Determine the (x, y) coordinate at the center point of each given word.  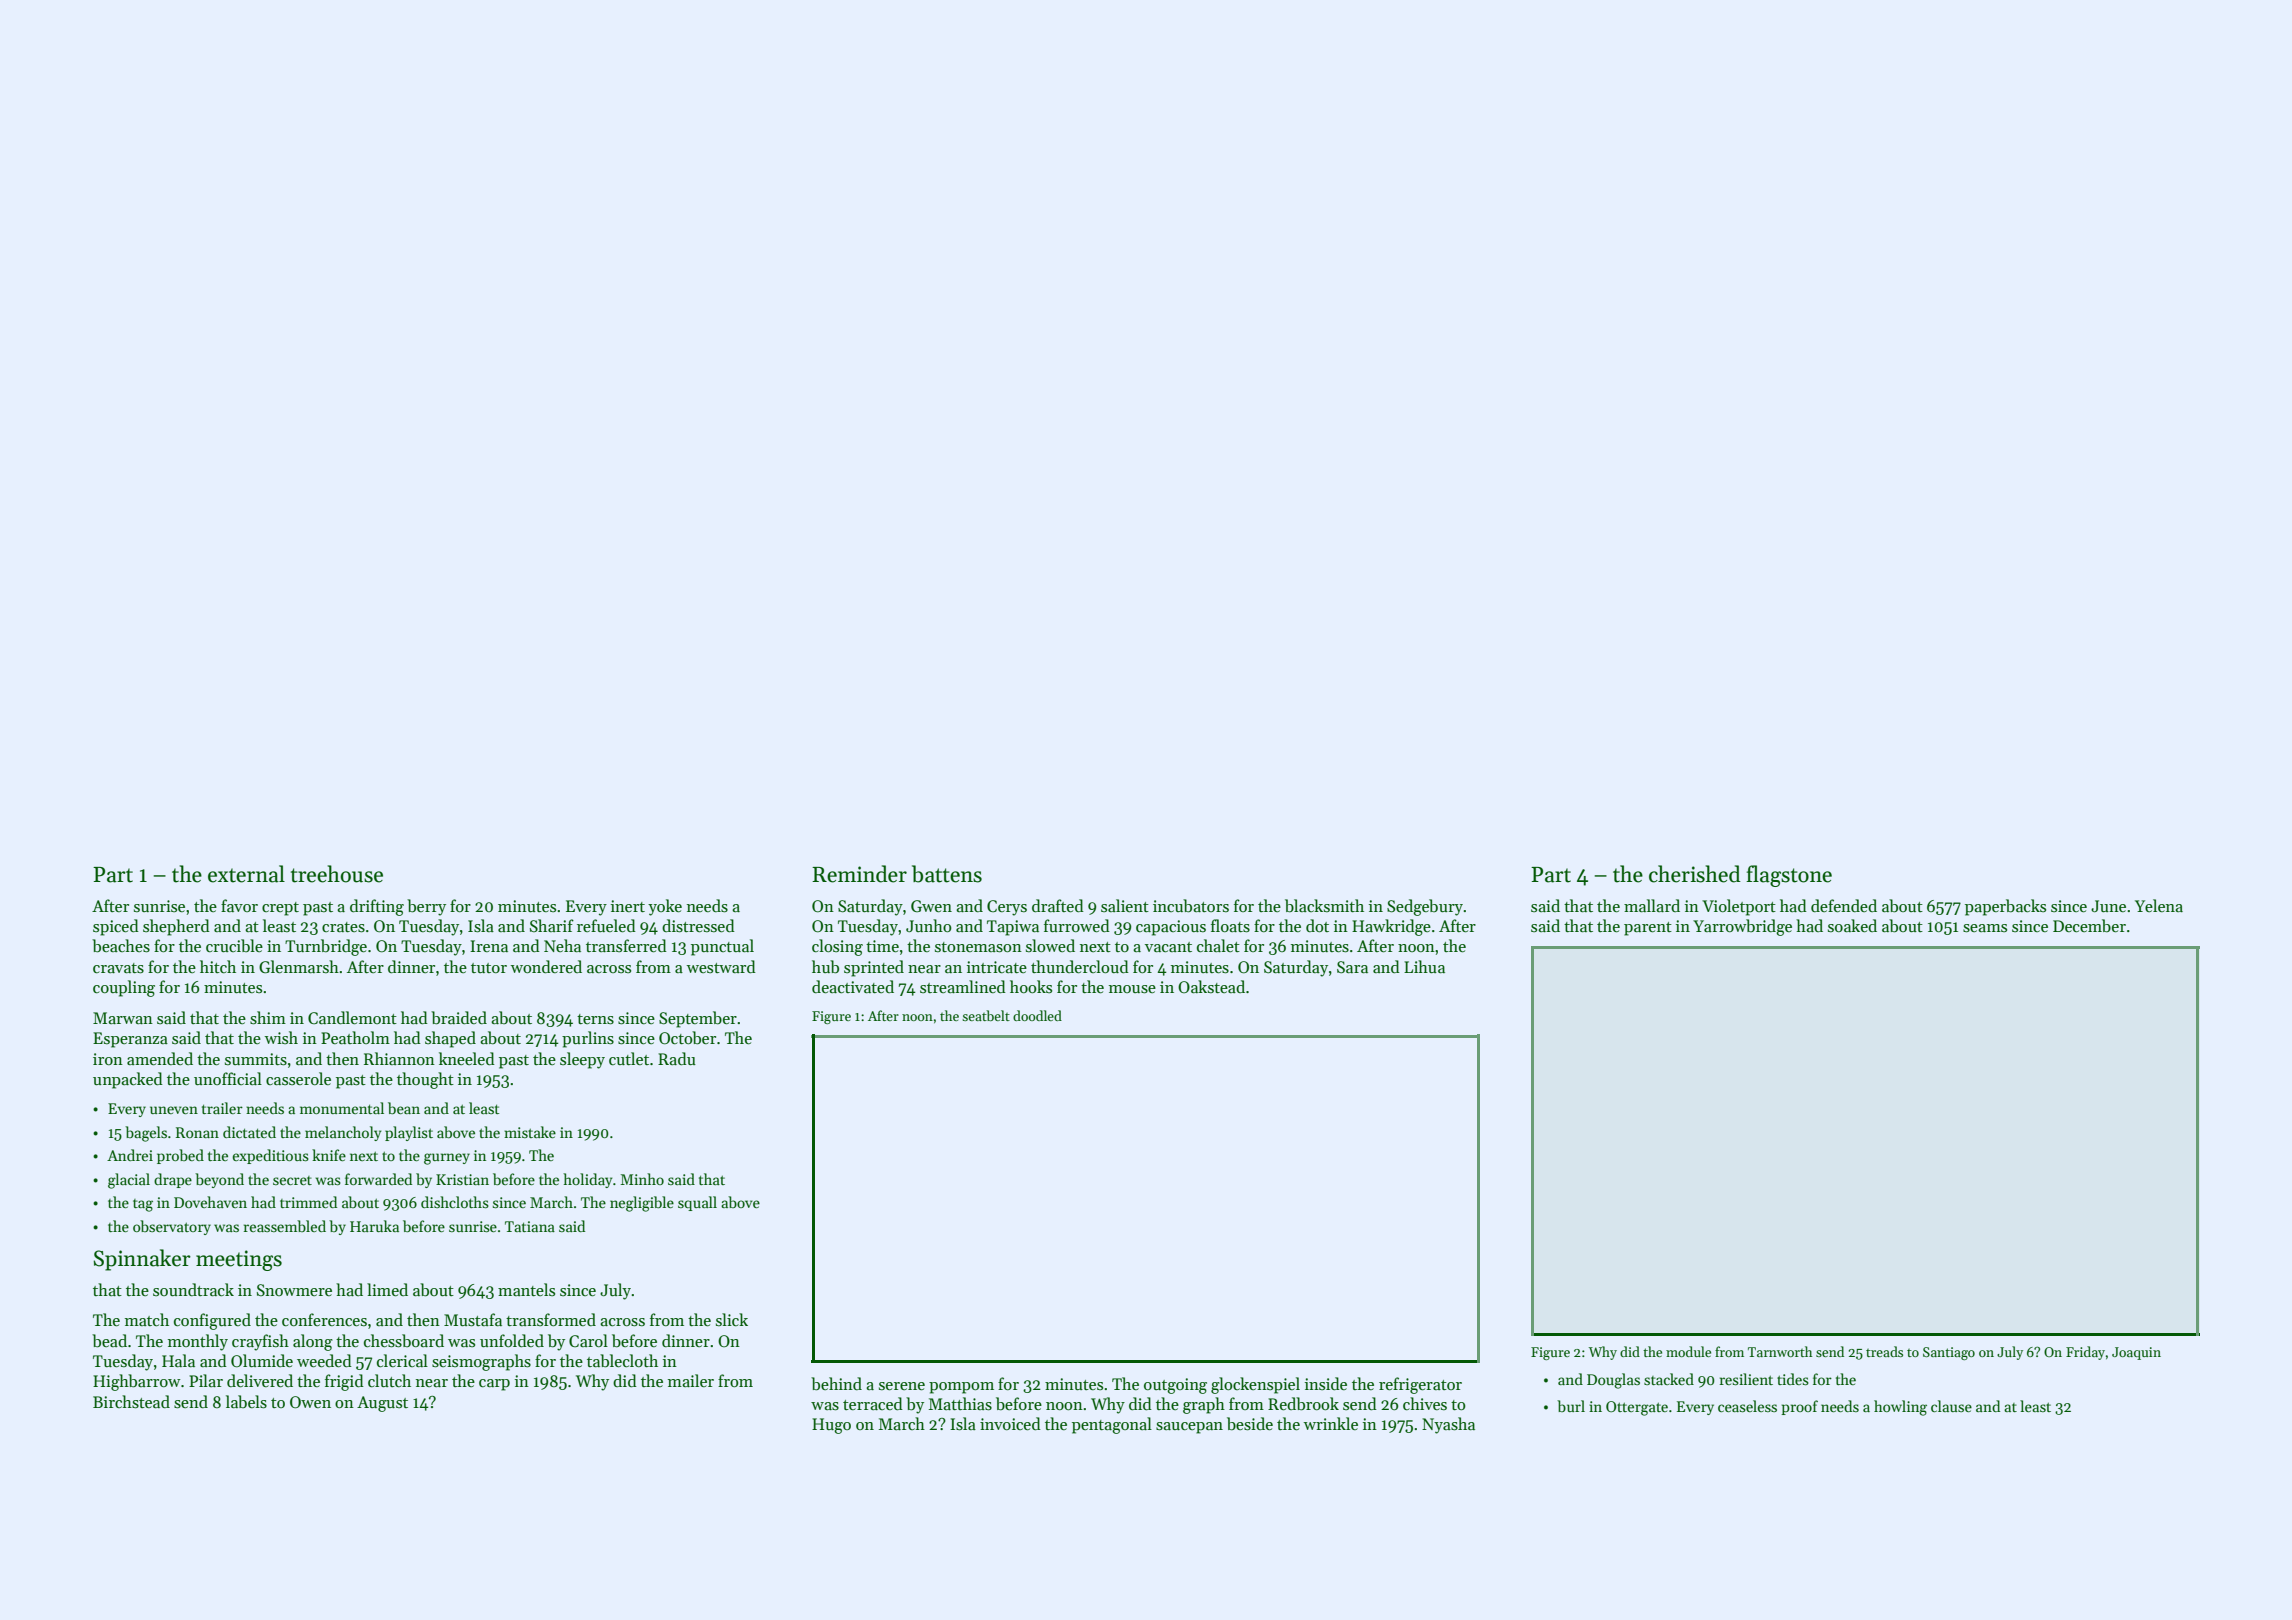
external (246, 874)
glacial (129, 1181)
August (382, 1404)
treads (1884, 1351)
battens (947, 874)
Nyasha (1448, 1425)
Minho (642, 1179)
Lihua (1424, 966)
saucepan (1189, 1428)
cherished (1695, 874)
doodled (1037, 1015)
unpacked (128, 1080)
